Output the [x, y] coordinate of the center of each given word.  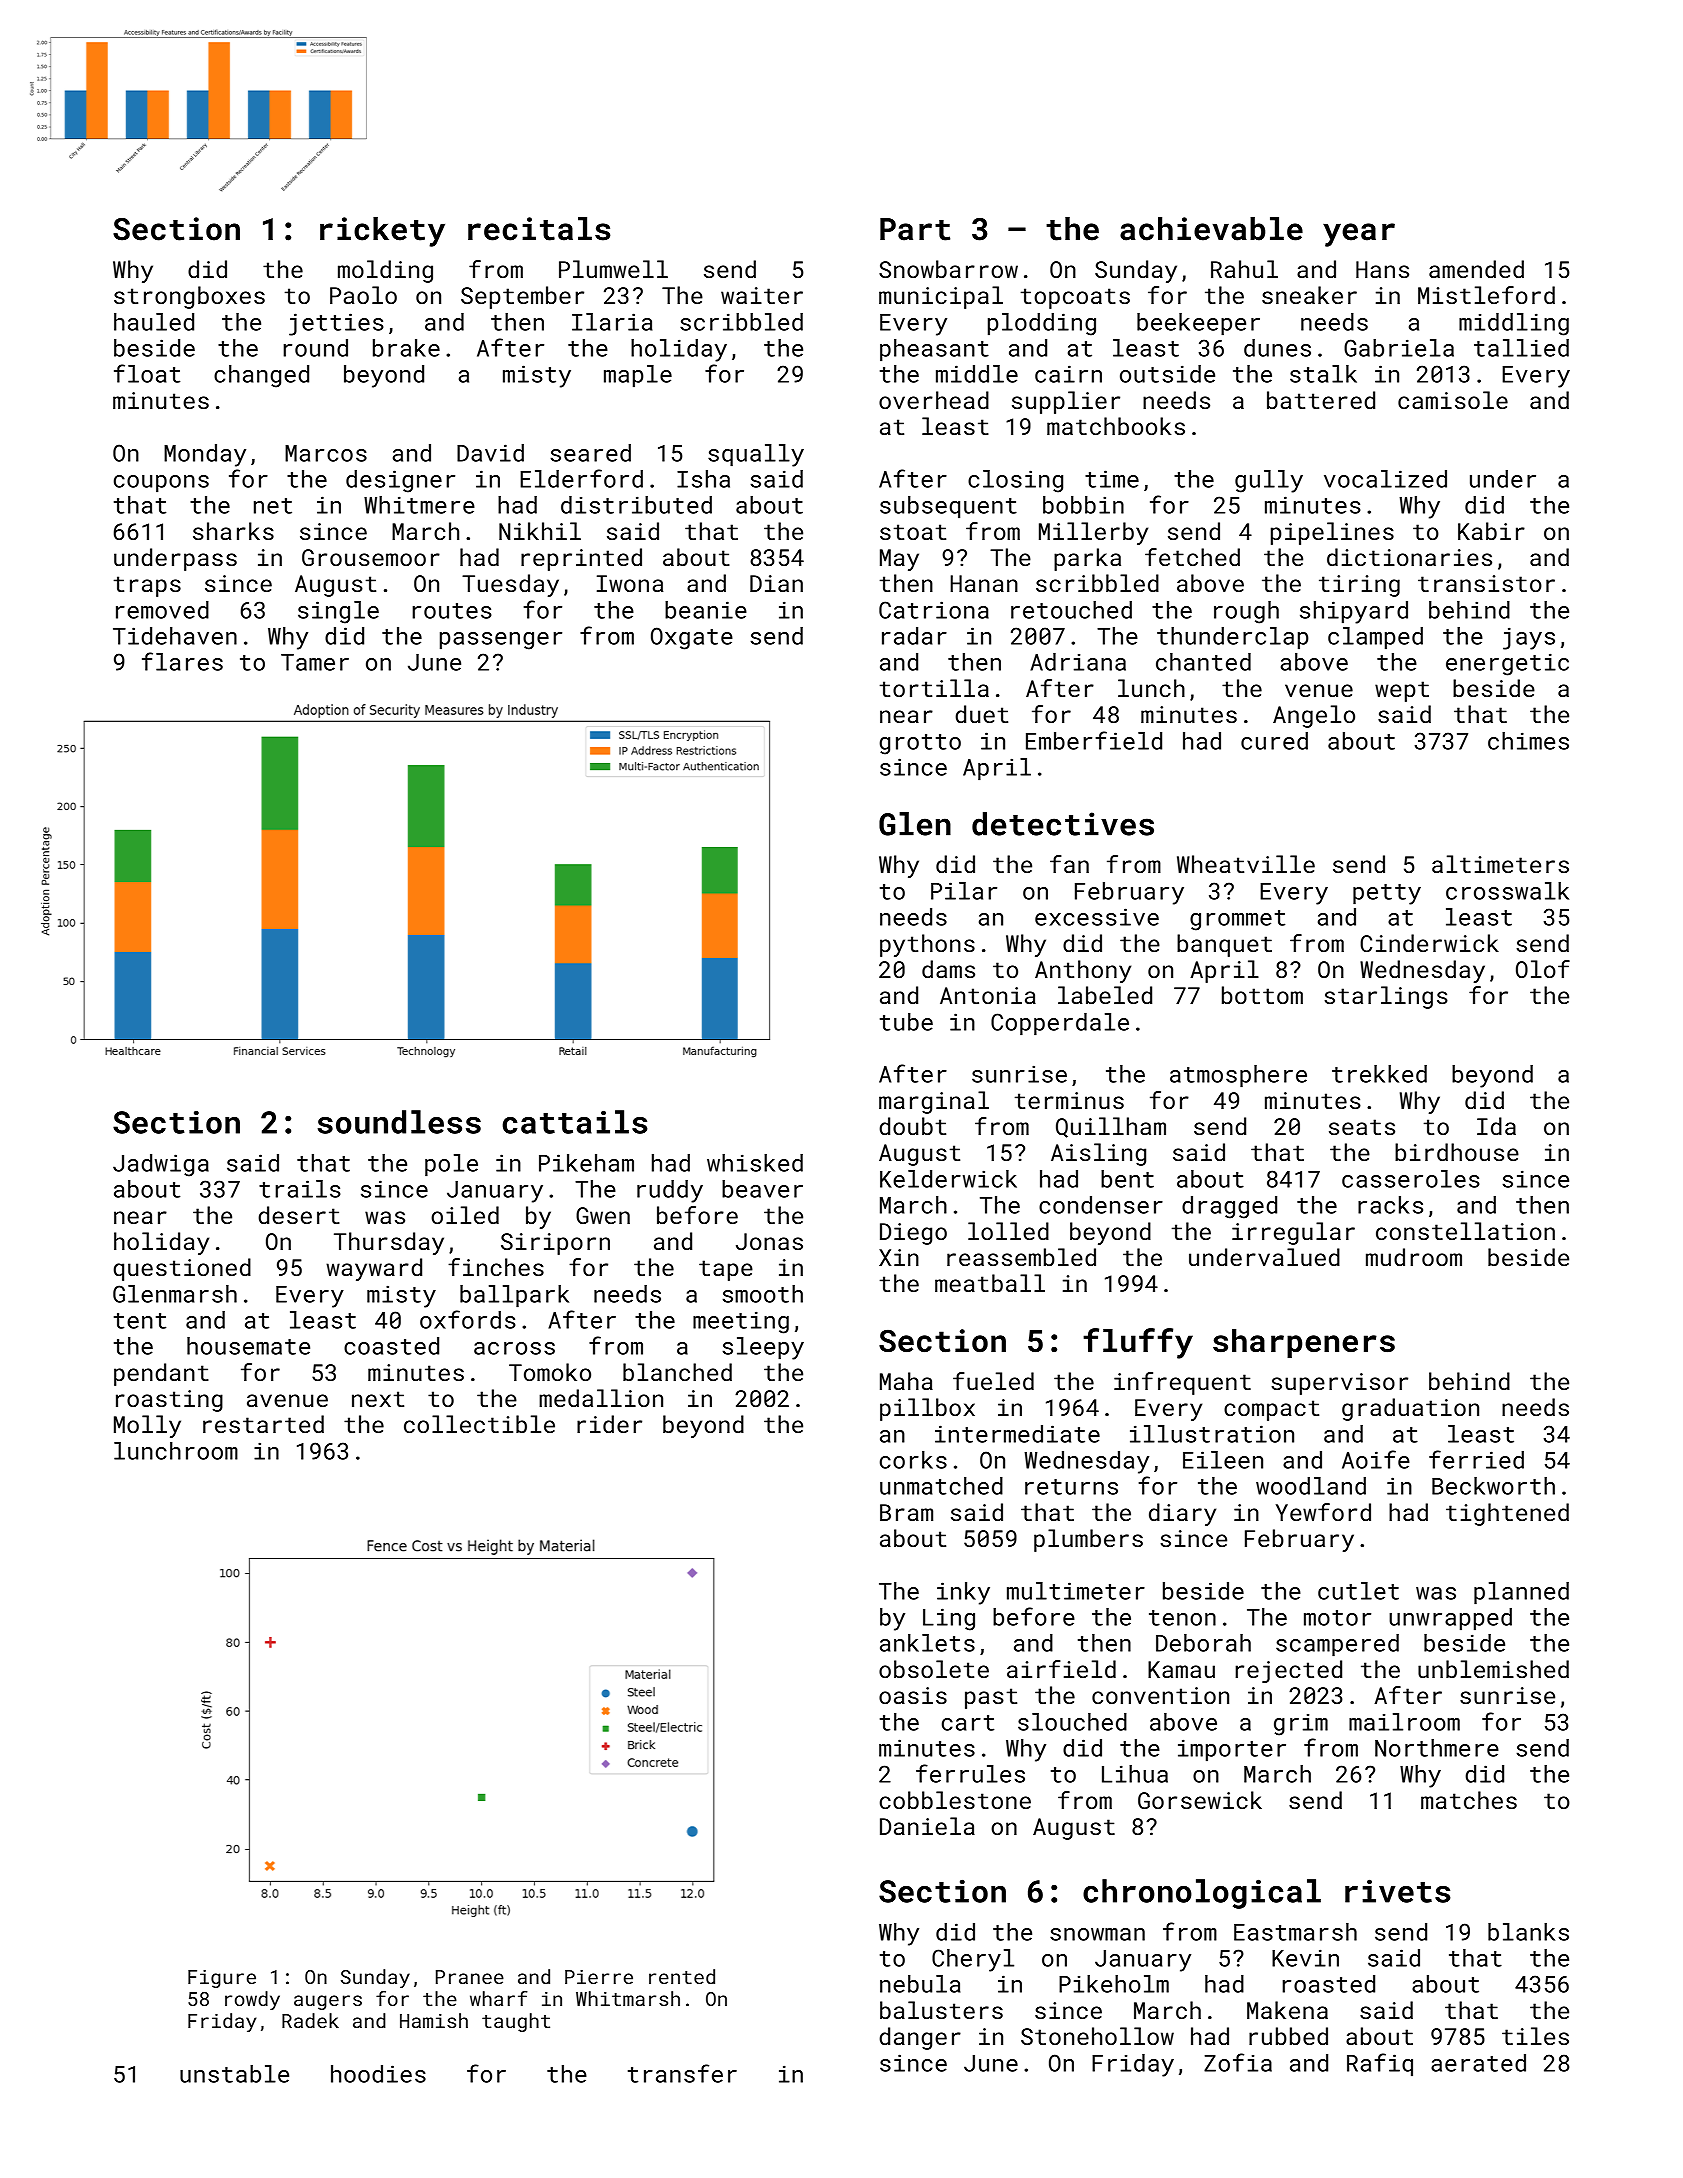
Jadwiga [161, 1165]
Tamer [315, 662]
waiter [762, 295]
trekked [1379, 1074]
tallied [1521, 348]
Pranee [470, 1977]
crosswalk [1507, 891]
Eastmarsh [1295, 1932]
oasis [913, 1695]
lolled [1008, 1231]
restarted [263, 1424]
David [490, 453]
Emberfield [1094, 740]
